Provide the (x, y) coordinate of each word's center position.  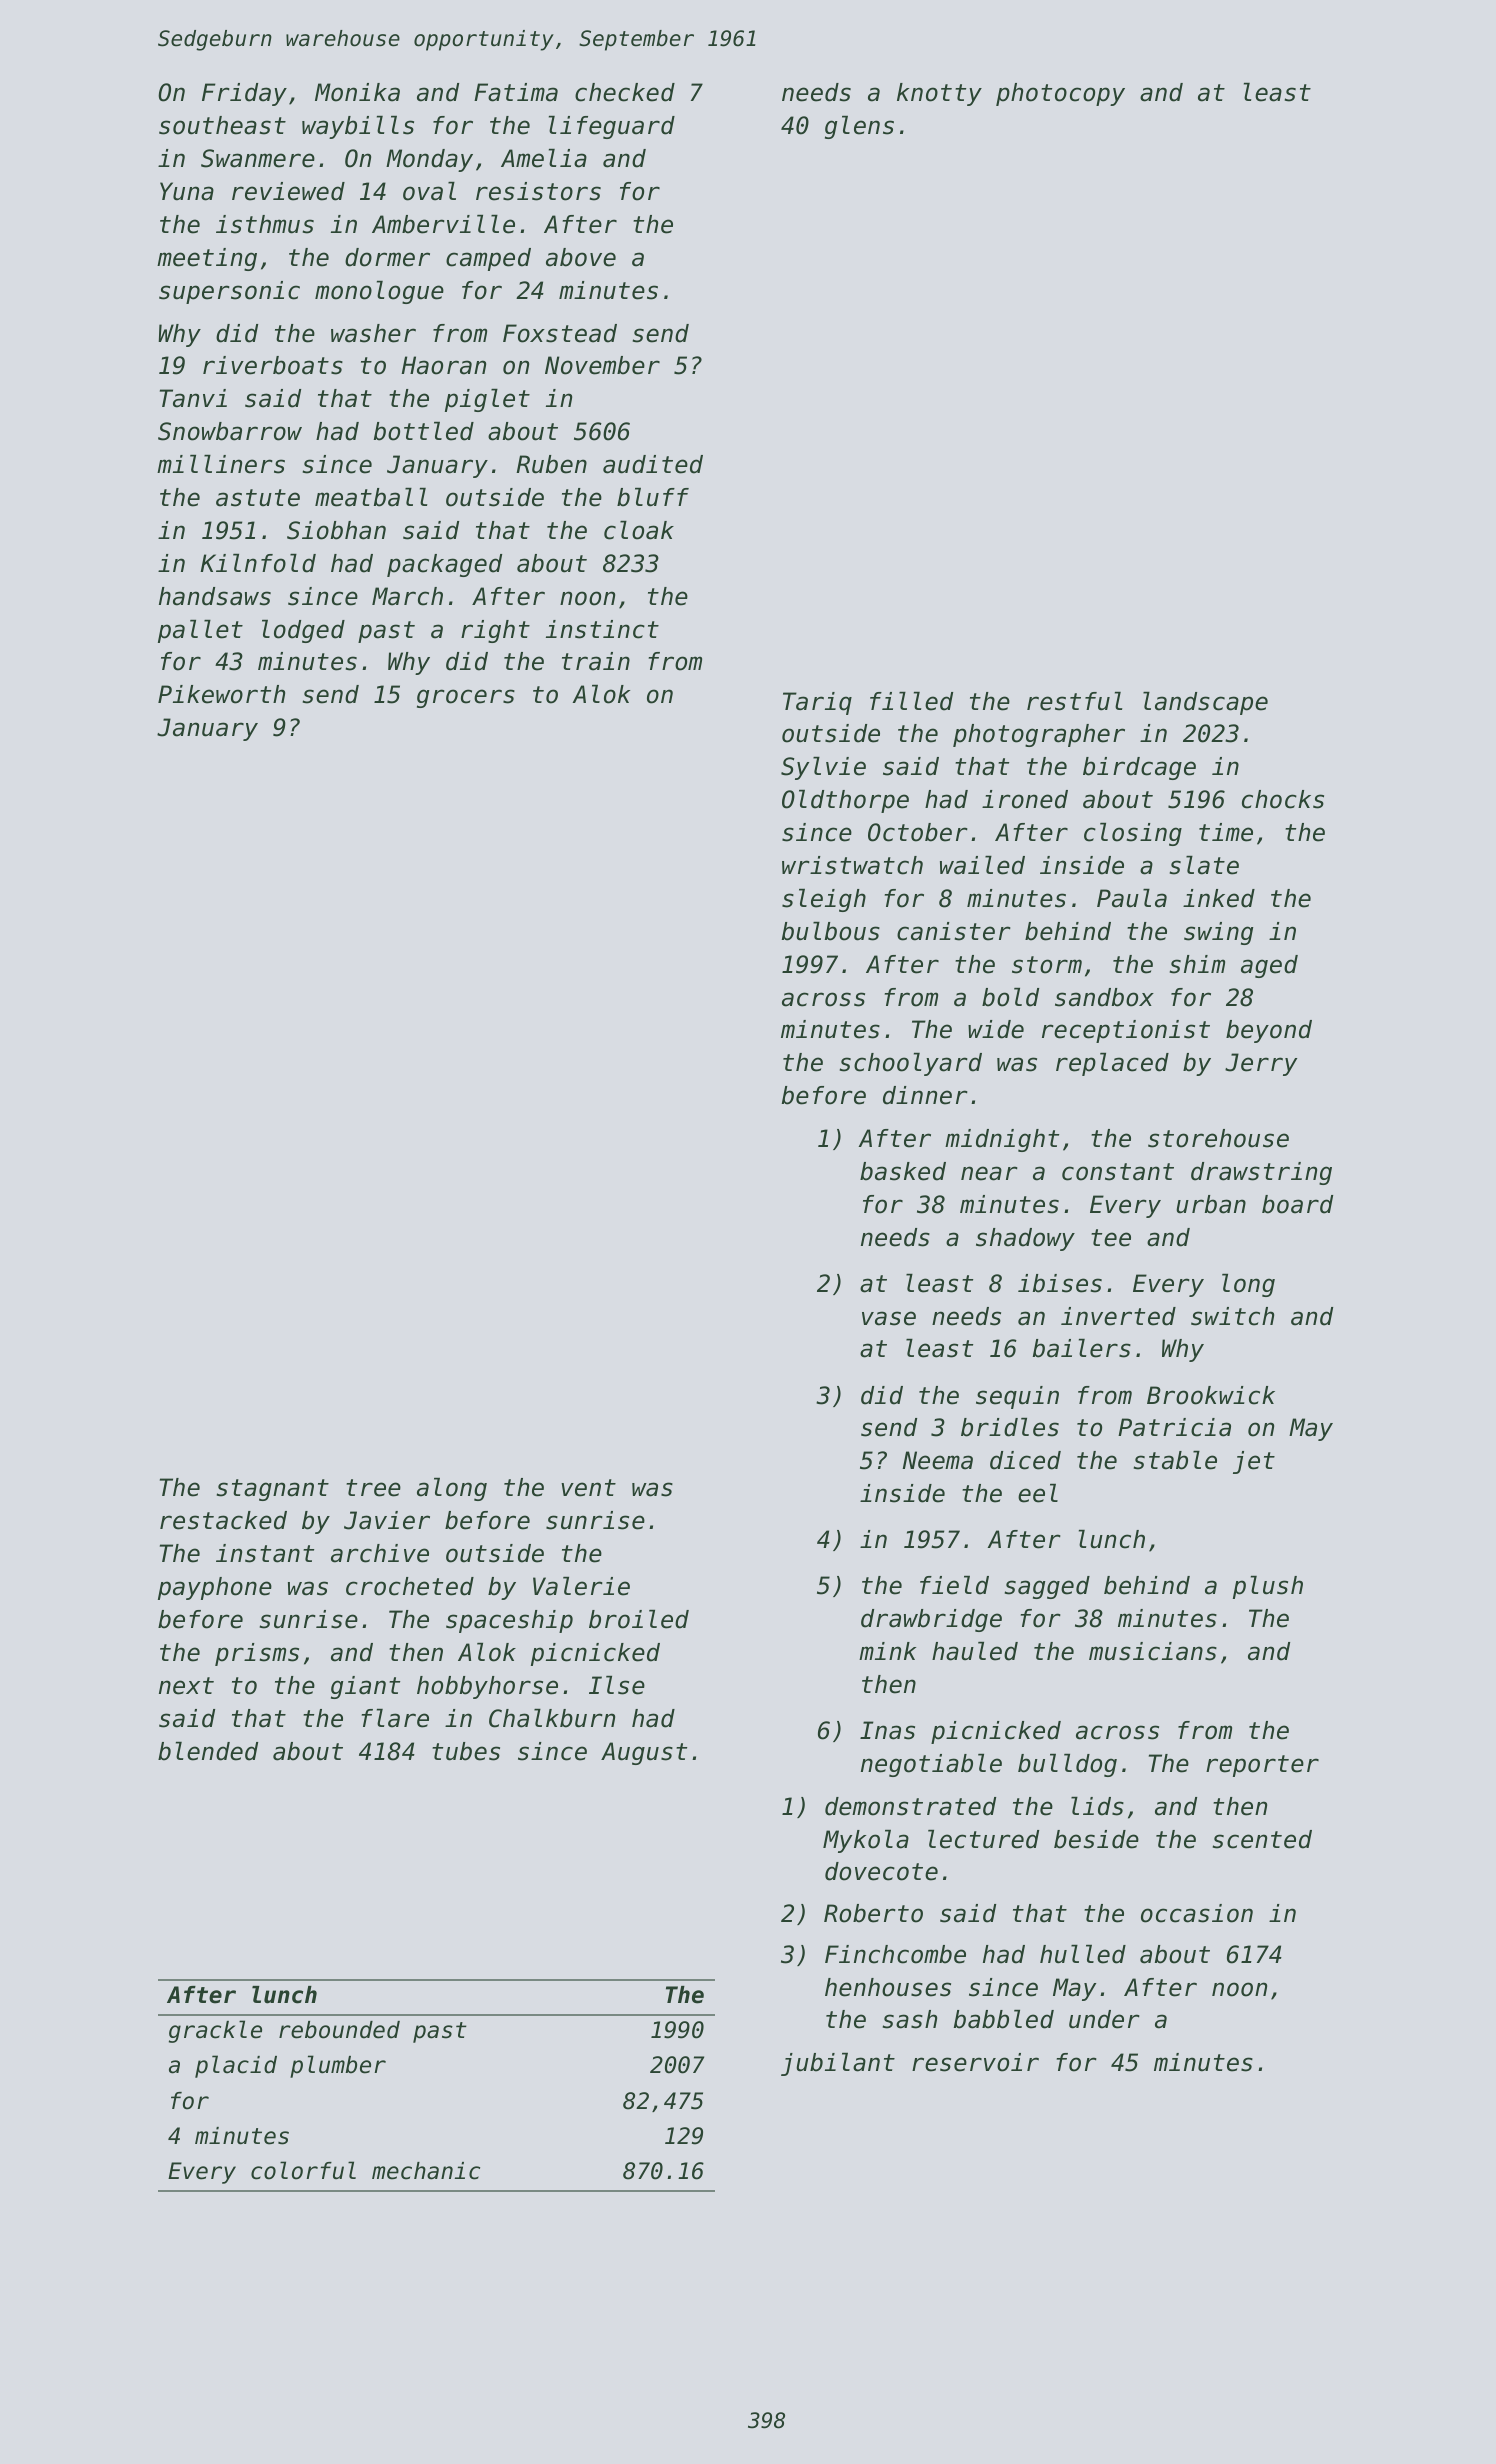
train (596, 661)
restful (1074, 701)
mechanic (426, 2171)
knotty (939, 94)
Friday (244, 94)
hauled (975, 1651)
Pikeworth (221, 694)
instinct (602, 629)
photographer (1039, 735)
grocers (466, 698)
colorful (303, 2170)
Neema (938, 1460)
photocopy (1060, 94)
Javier (387, 1520)
